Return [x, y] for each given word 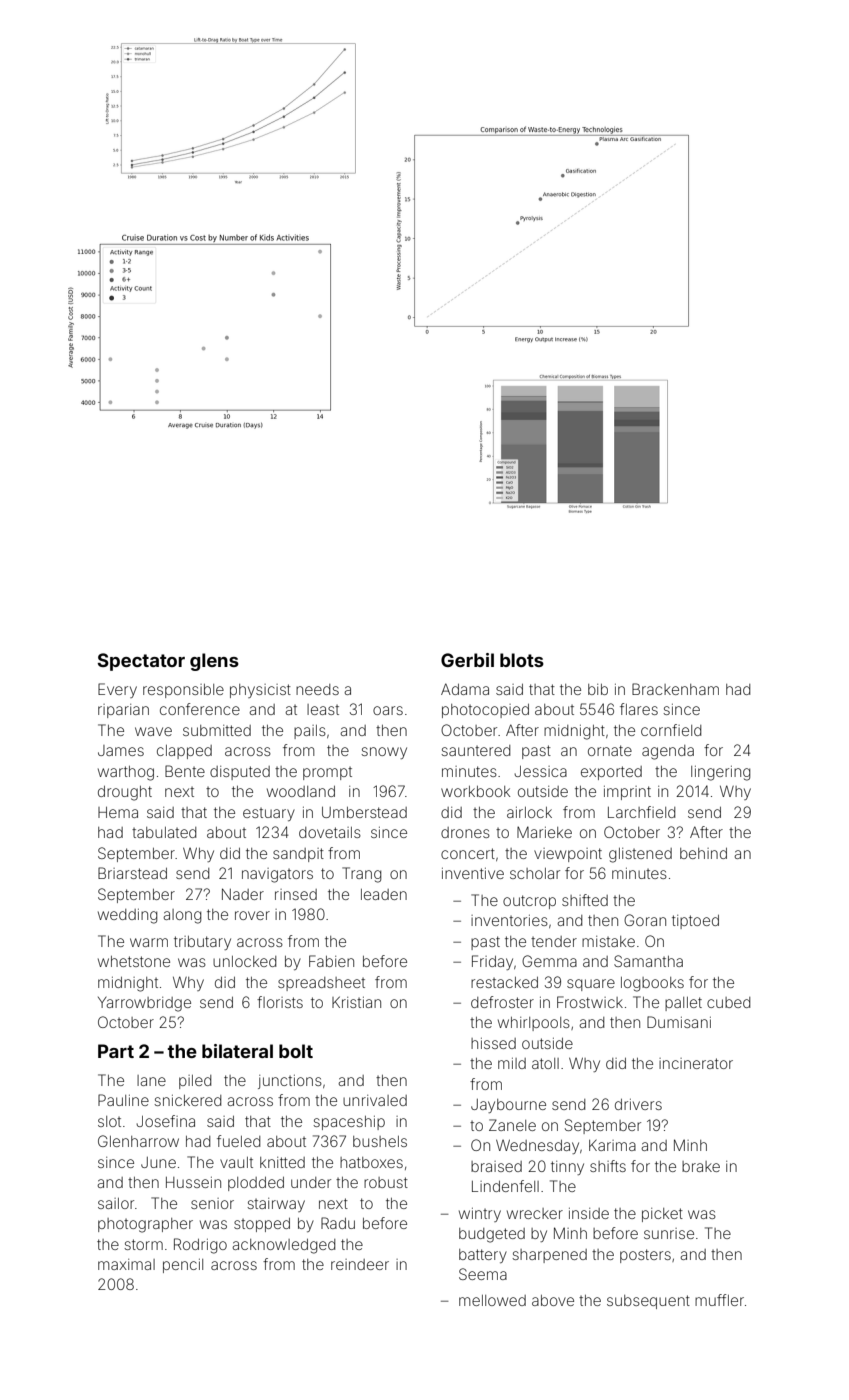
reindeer [360, 1264]
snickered [188, 1100]
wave [153, 731]
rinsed [296, 894]
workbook [475, 791]
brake [701, 1166]
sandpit [298, 855]
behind [703, 853]
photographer [145, 1225]
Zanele [512, 1125]
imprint [627, 793]
